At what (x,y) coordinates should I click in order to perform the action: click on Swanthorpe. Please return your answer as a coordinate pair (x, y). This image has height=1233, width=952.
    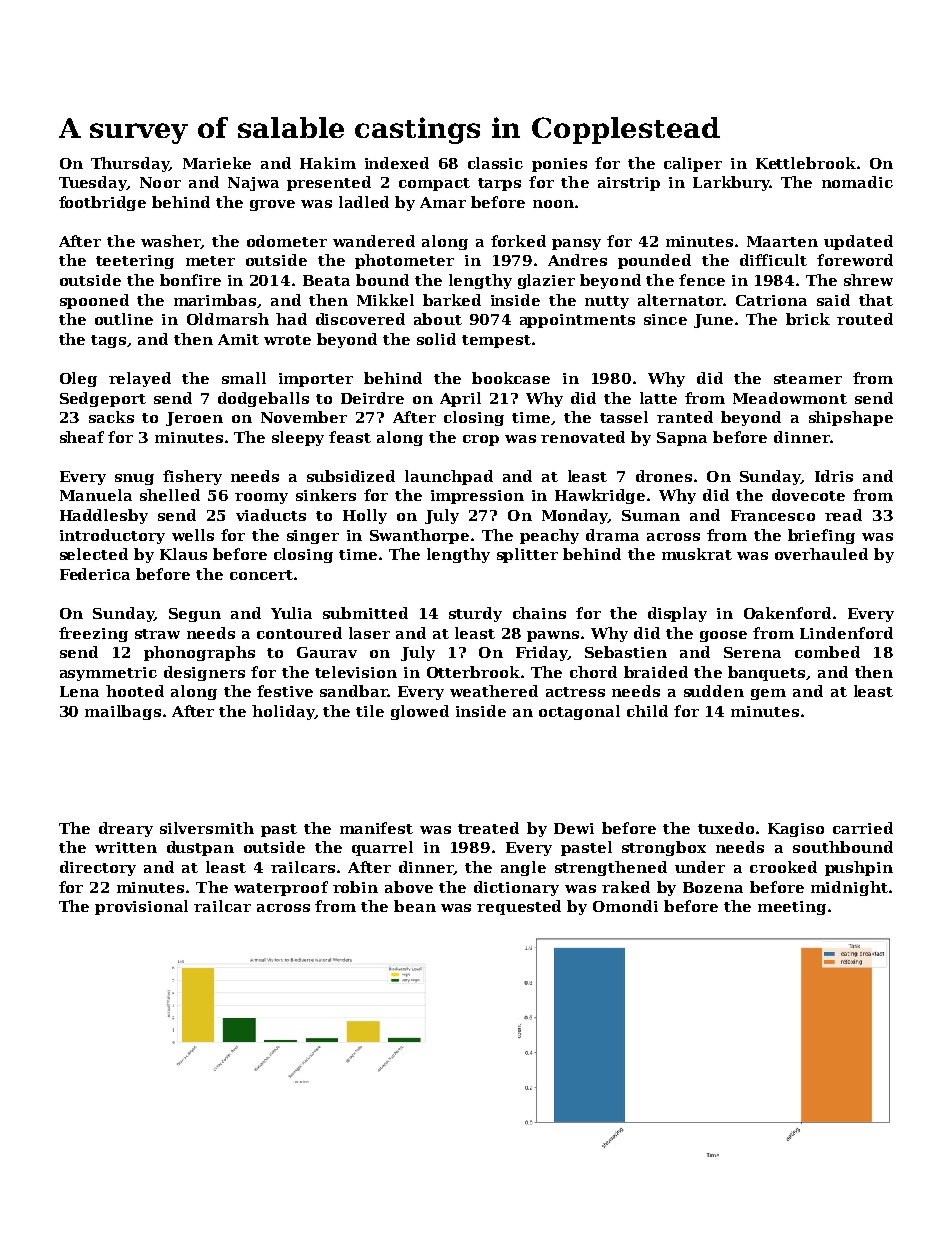
    Looking at the image, I should click on (419, 536).
